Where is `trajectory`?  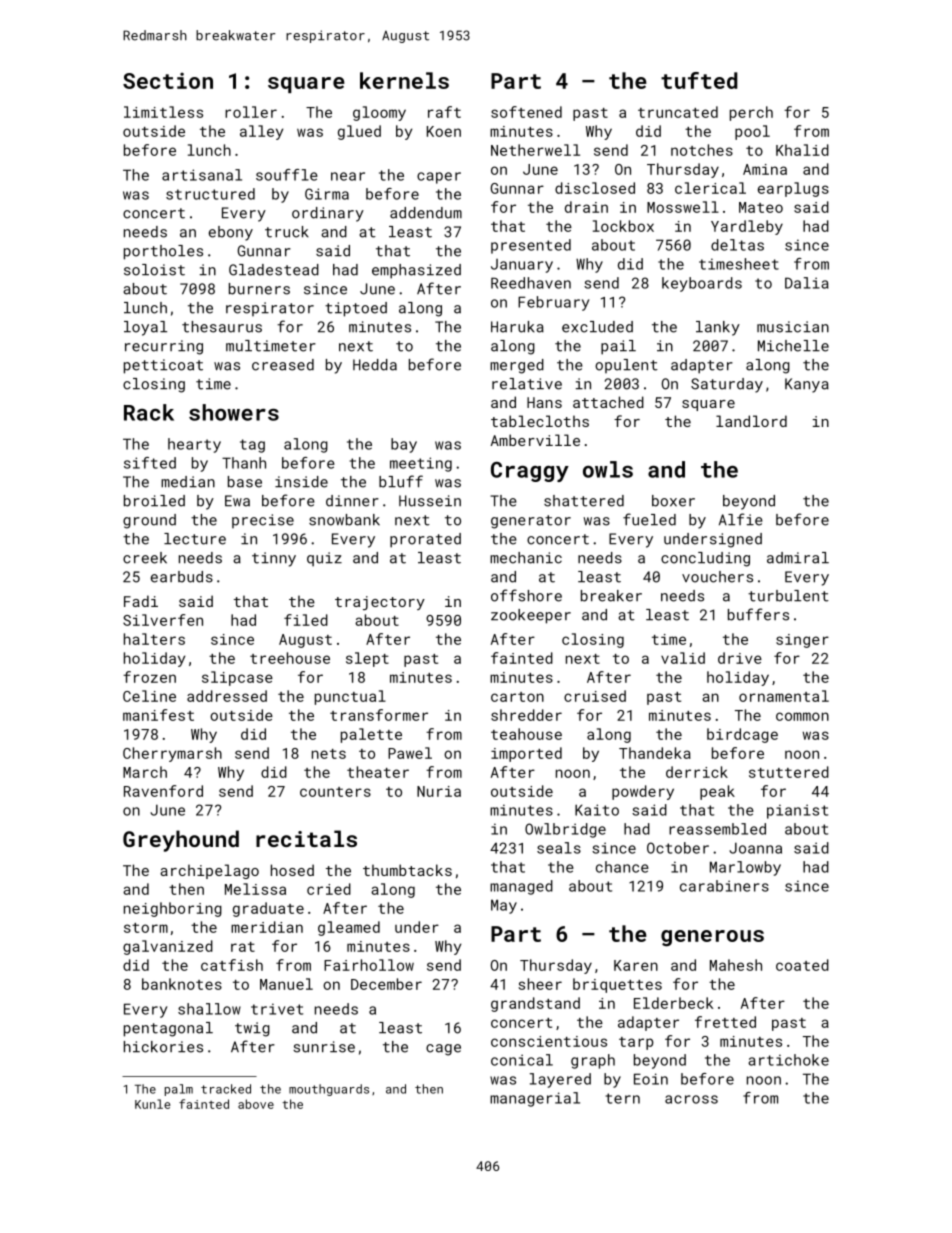 trajectory is located at coordinates (380, 603).
